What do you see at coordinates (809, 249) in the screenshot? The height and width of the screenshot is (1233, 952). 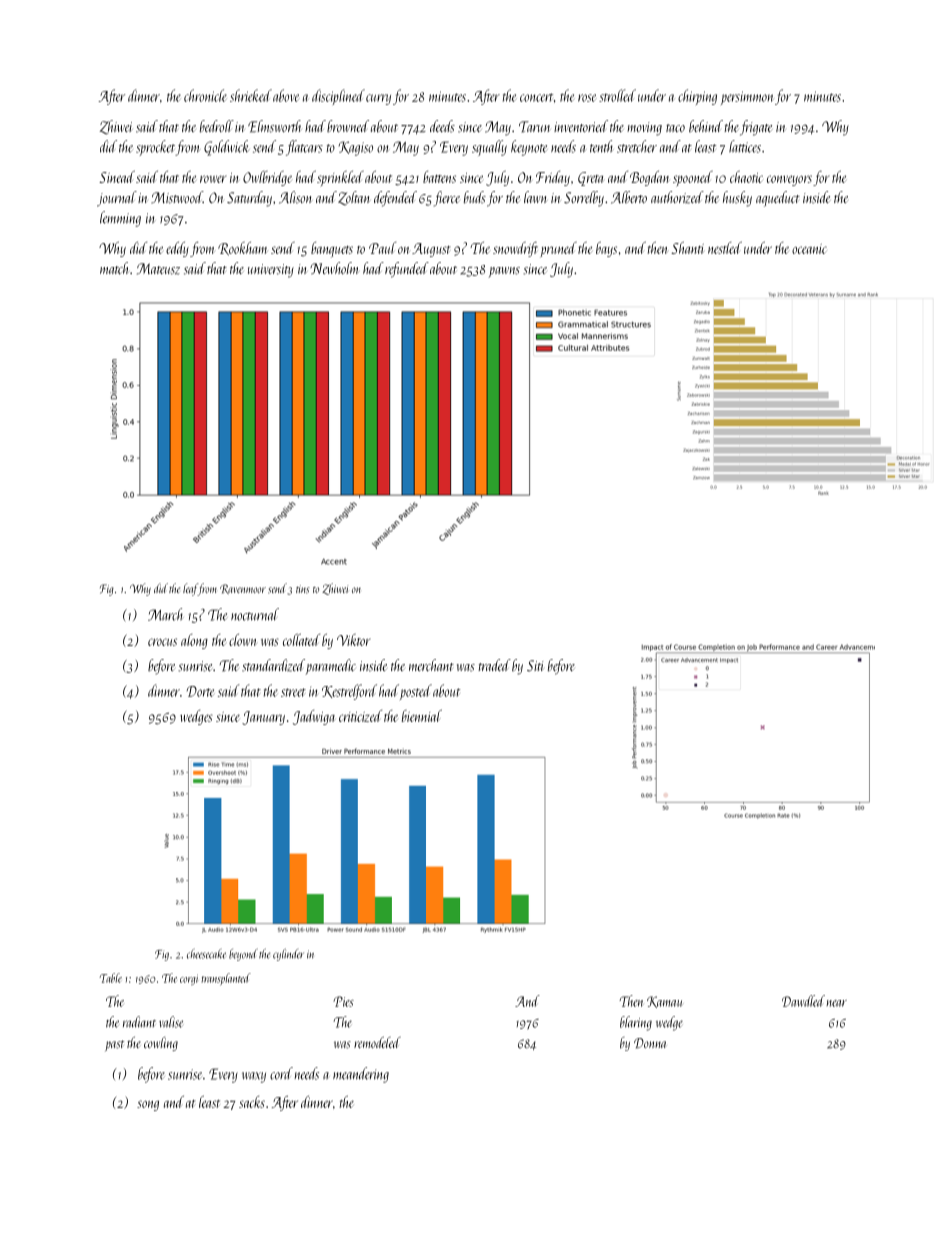 I see `oceanic` at bounding box center [809, 249].
